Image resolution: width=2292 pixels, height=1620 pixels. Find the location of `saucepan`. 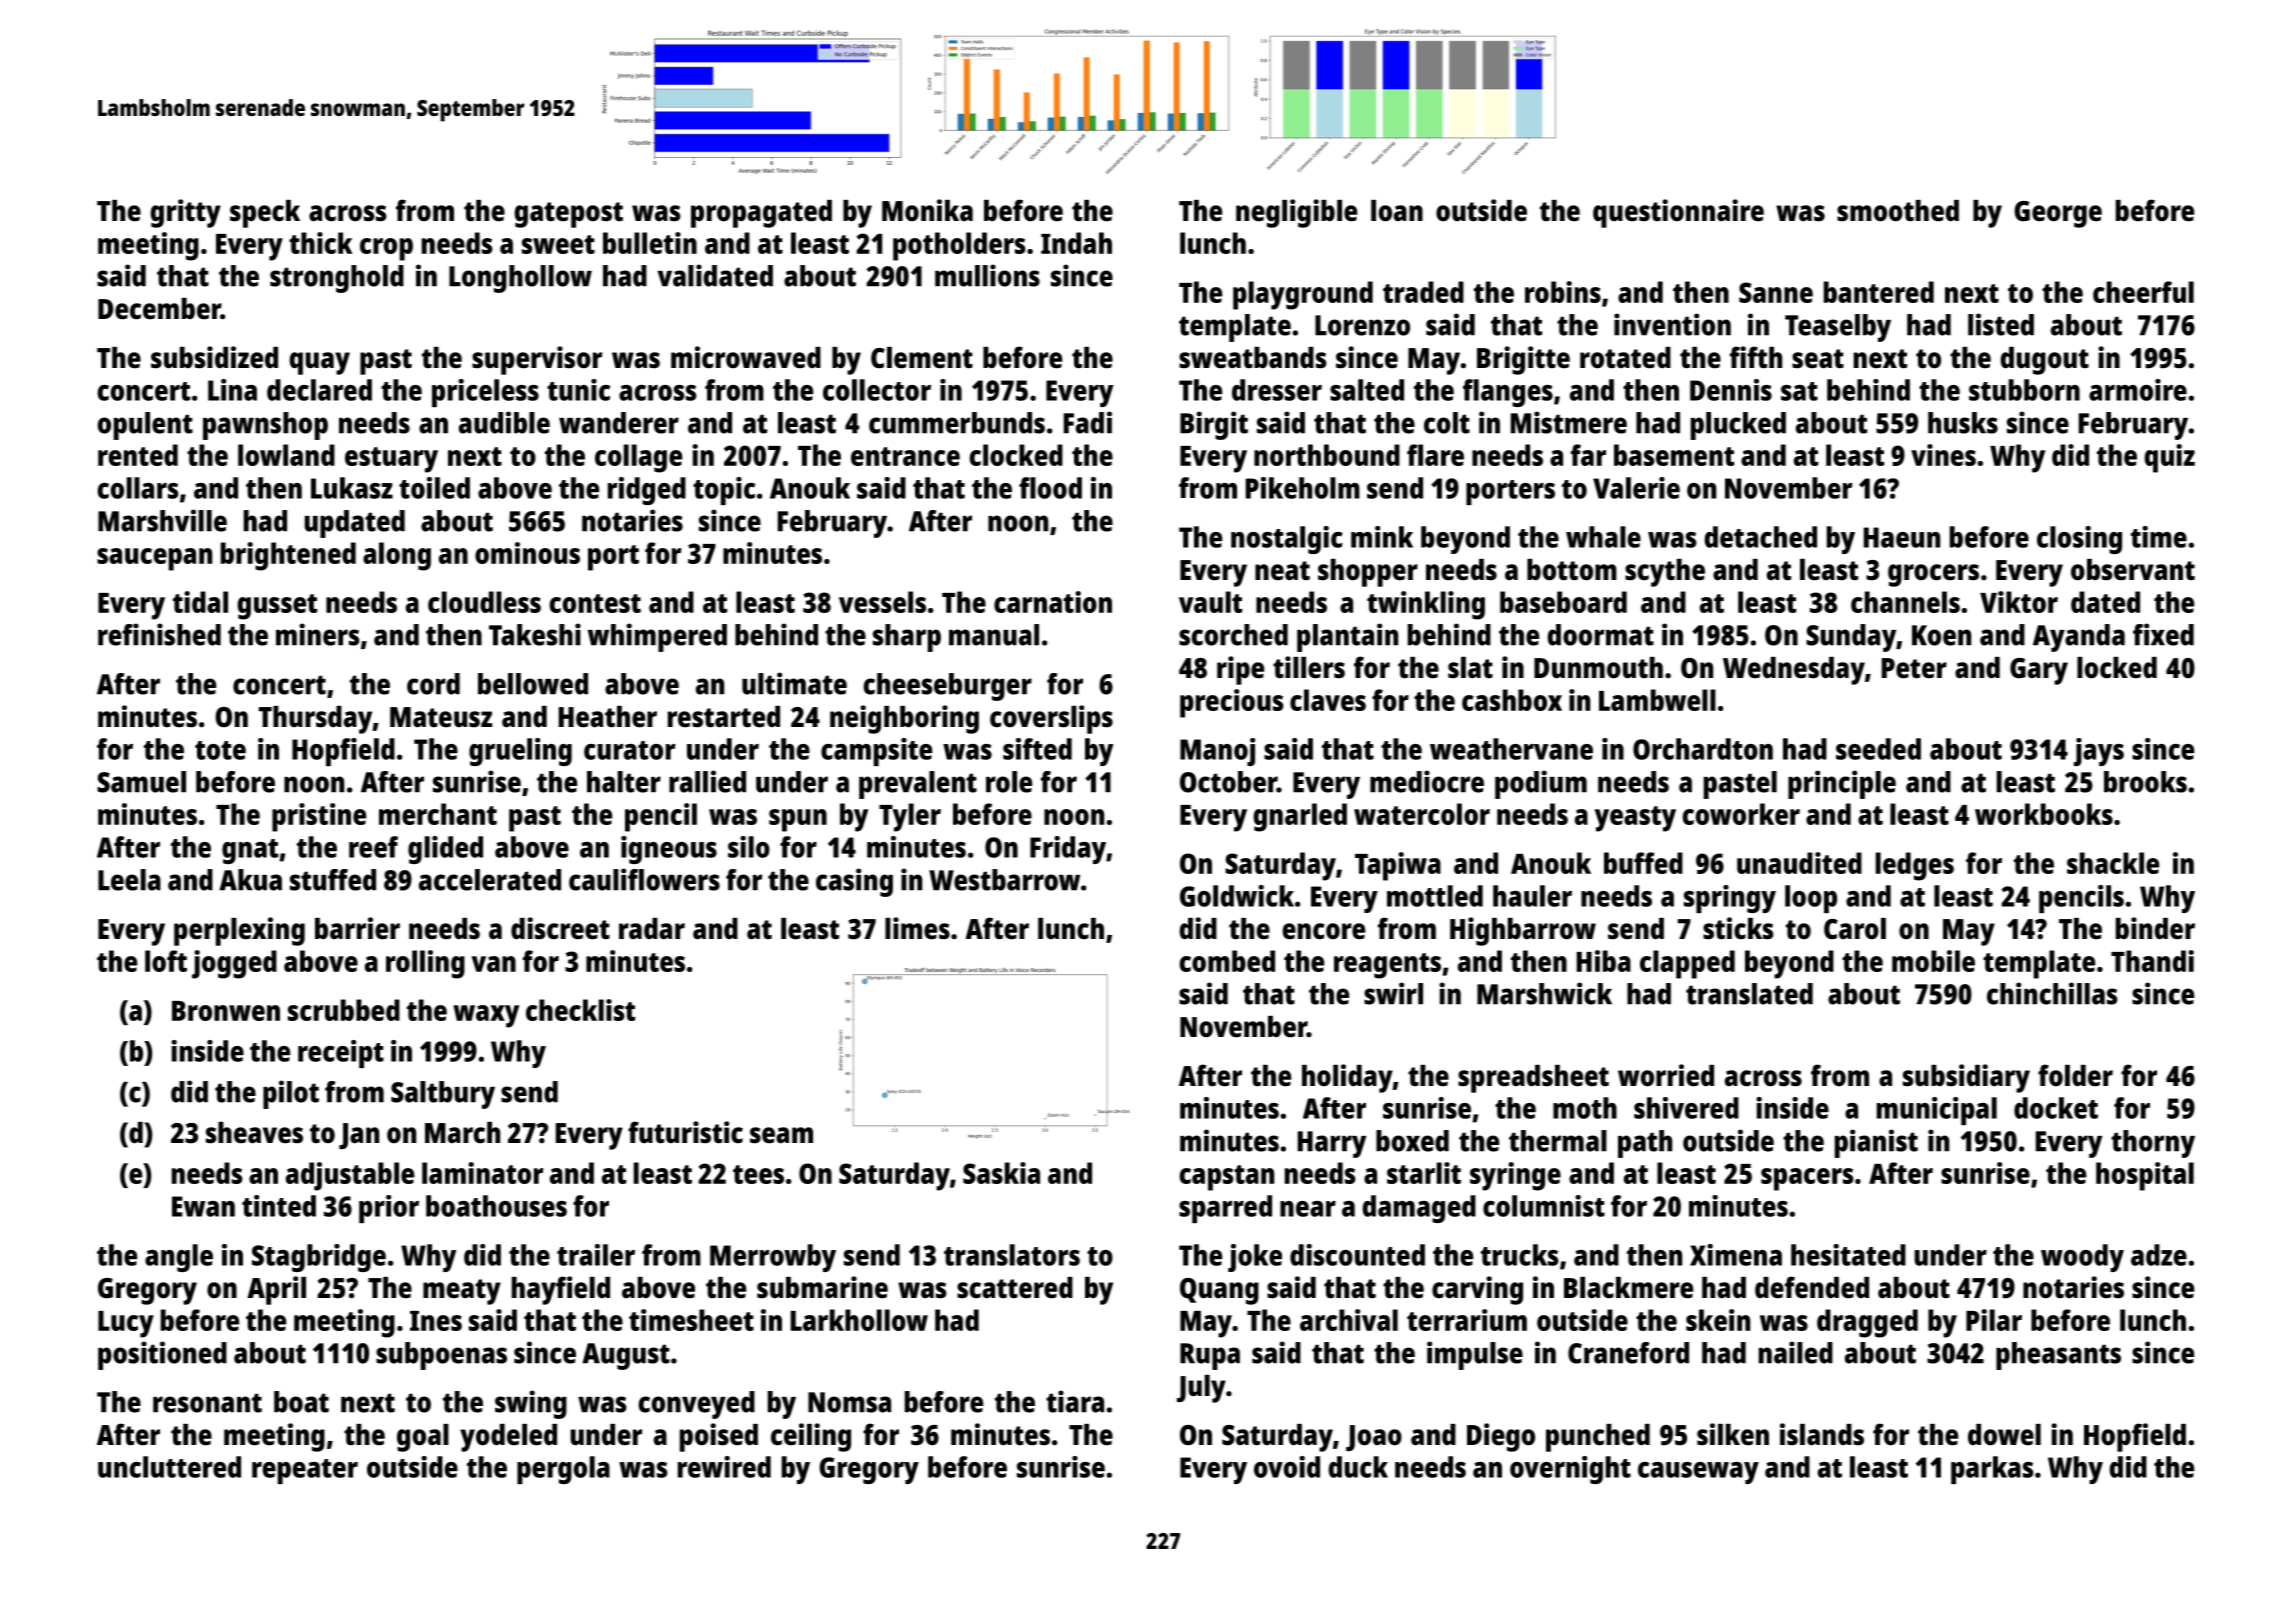

saucepan is located at coordinates (154, 559).
